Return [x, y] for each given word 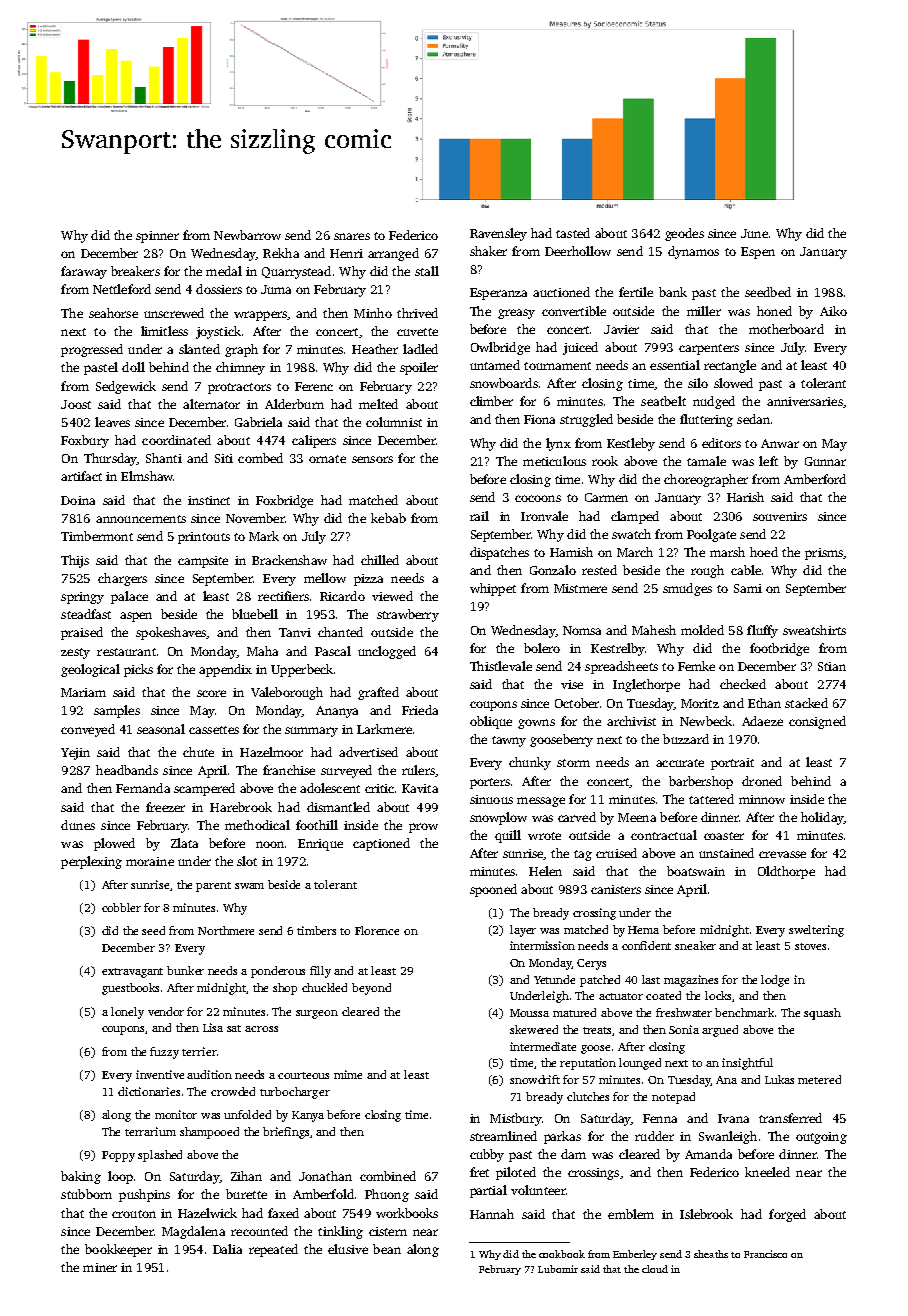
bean [387, 1249]
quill [508, 836]
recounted [259, 1231]
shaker [488, 251]
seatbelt [663, 401]
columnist [394, 422]
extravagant [132, 973]
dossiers [219, 289]
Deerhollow [578, 251]
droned [762, 781]
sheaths [711, 1254]
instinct [209, 500]
